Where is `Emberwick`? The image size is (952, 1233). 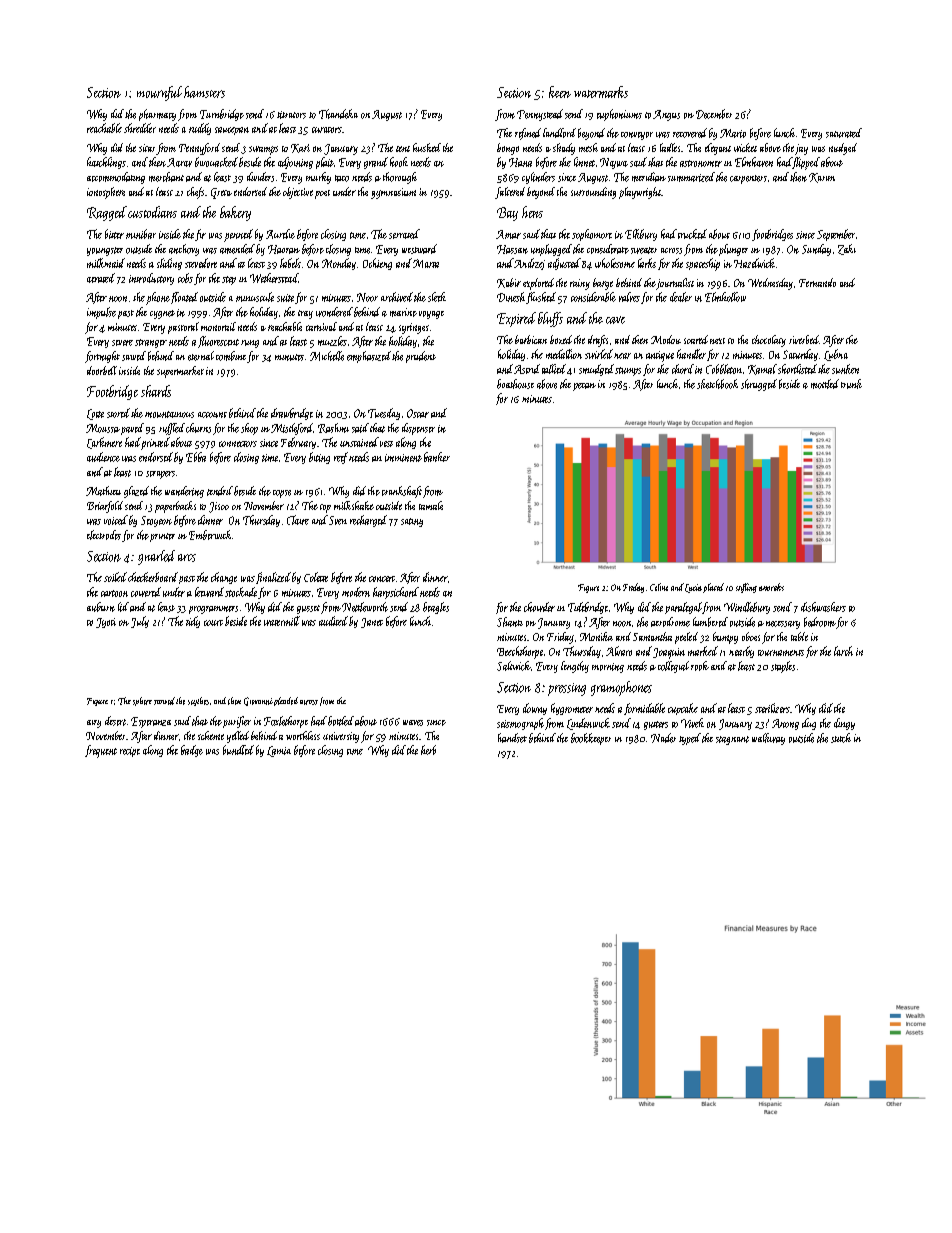
Emberwick is located at coordinates (210, 535).
